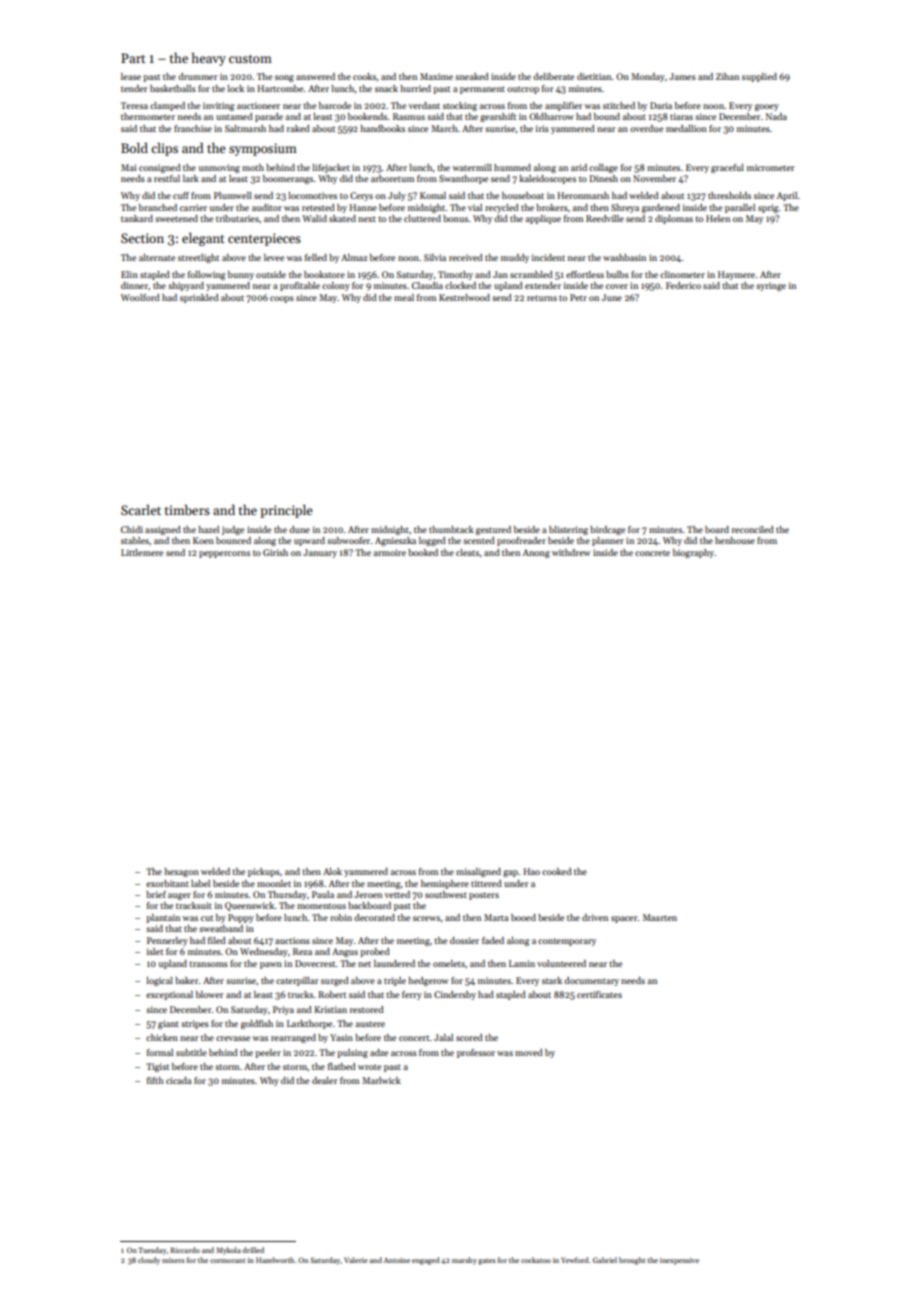 This screenshot has width=924, height=1308. I want to click on sprinkled, so click(199, 298).
